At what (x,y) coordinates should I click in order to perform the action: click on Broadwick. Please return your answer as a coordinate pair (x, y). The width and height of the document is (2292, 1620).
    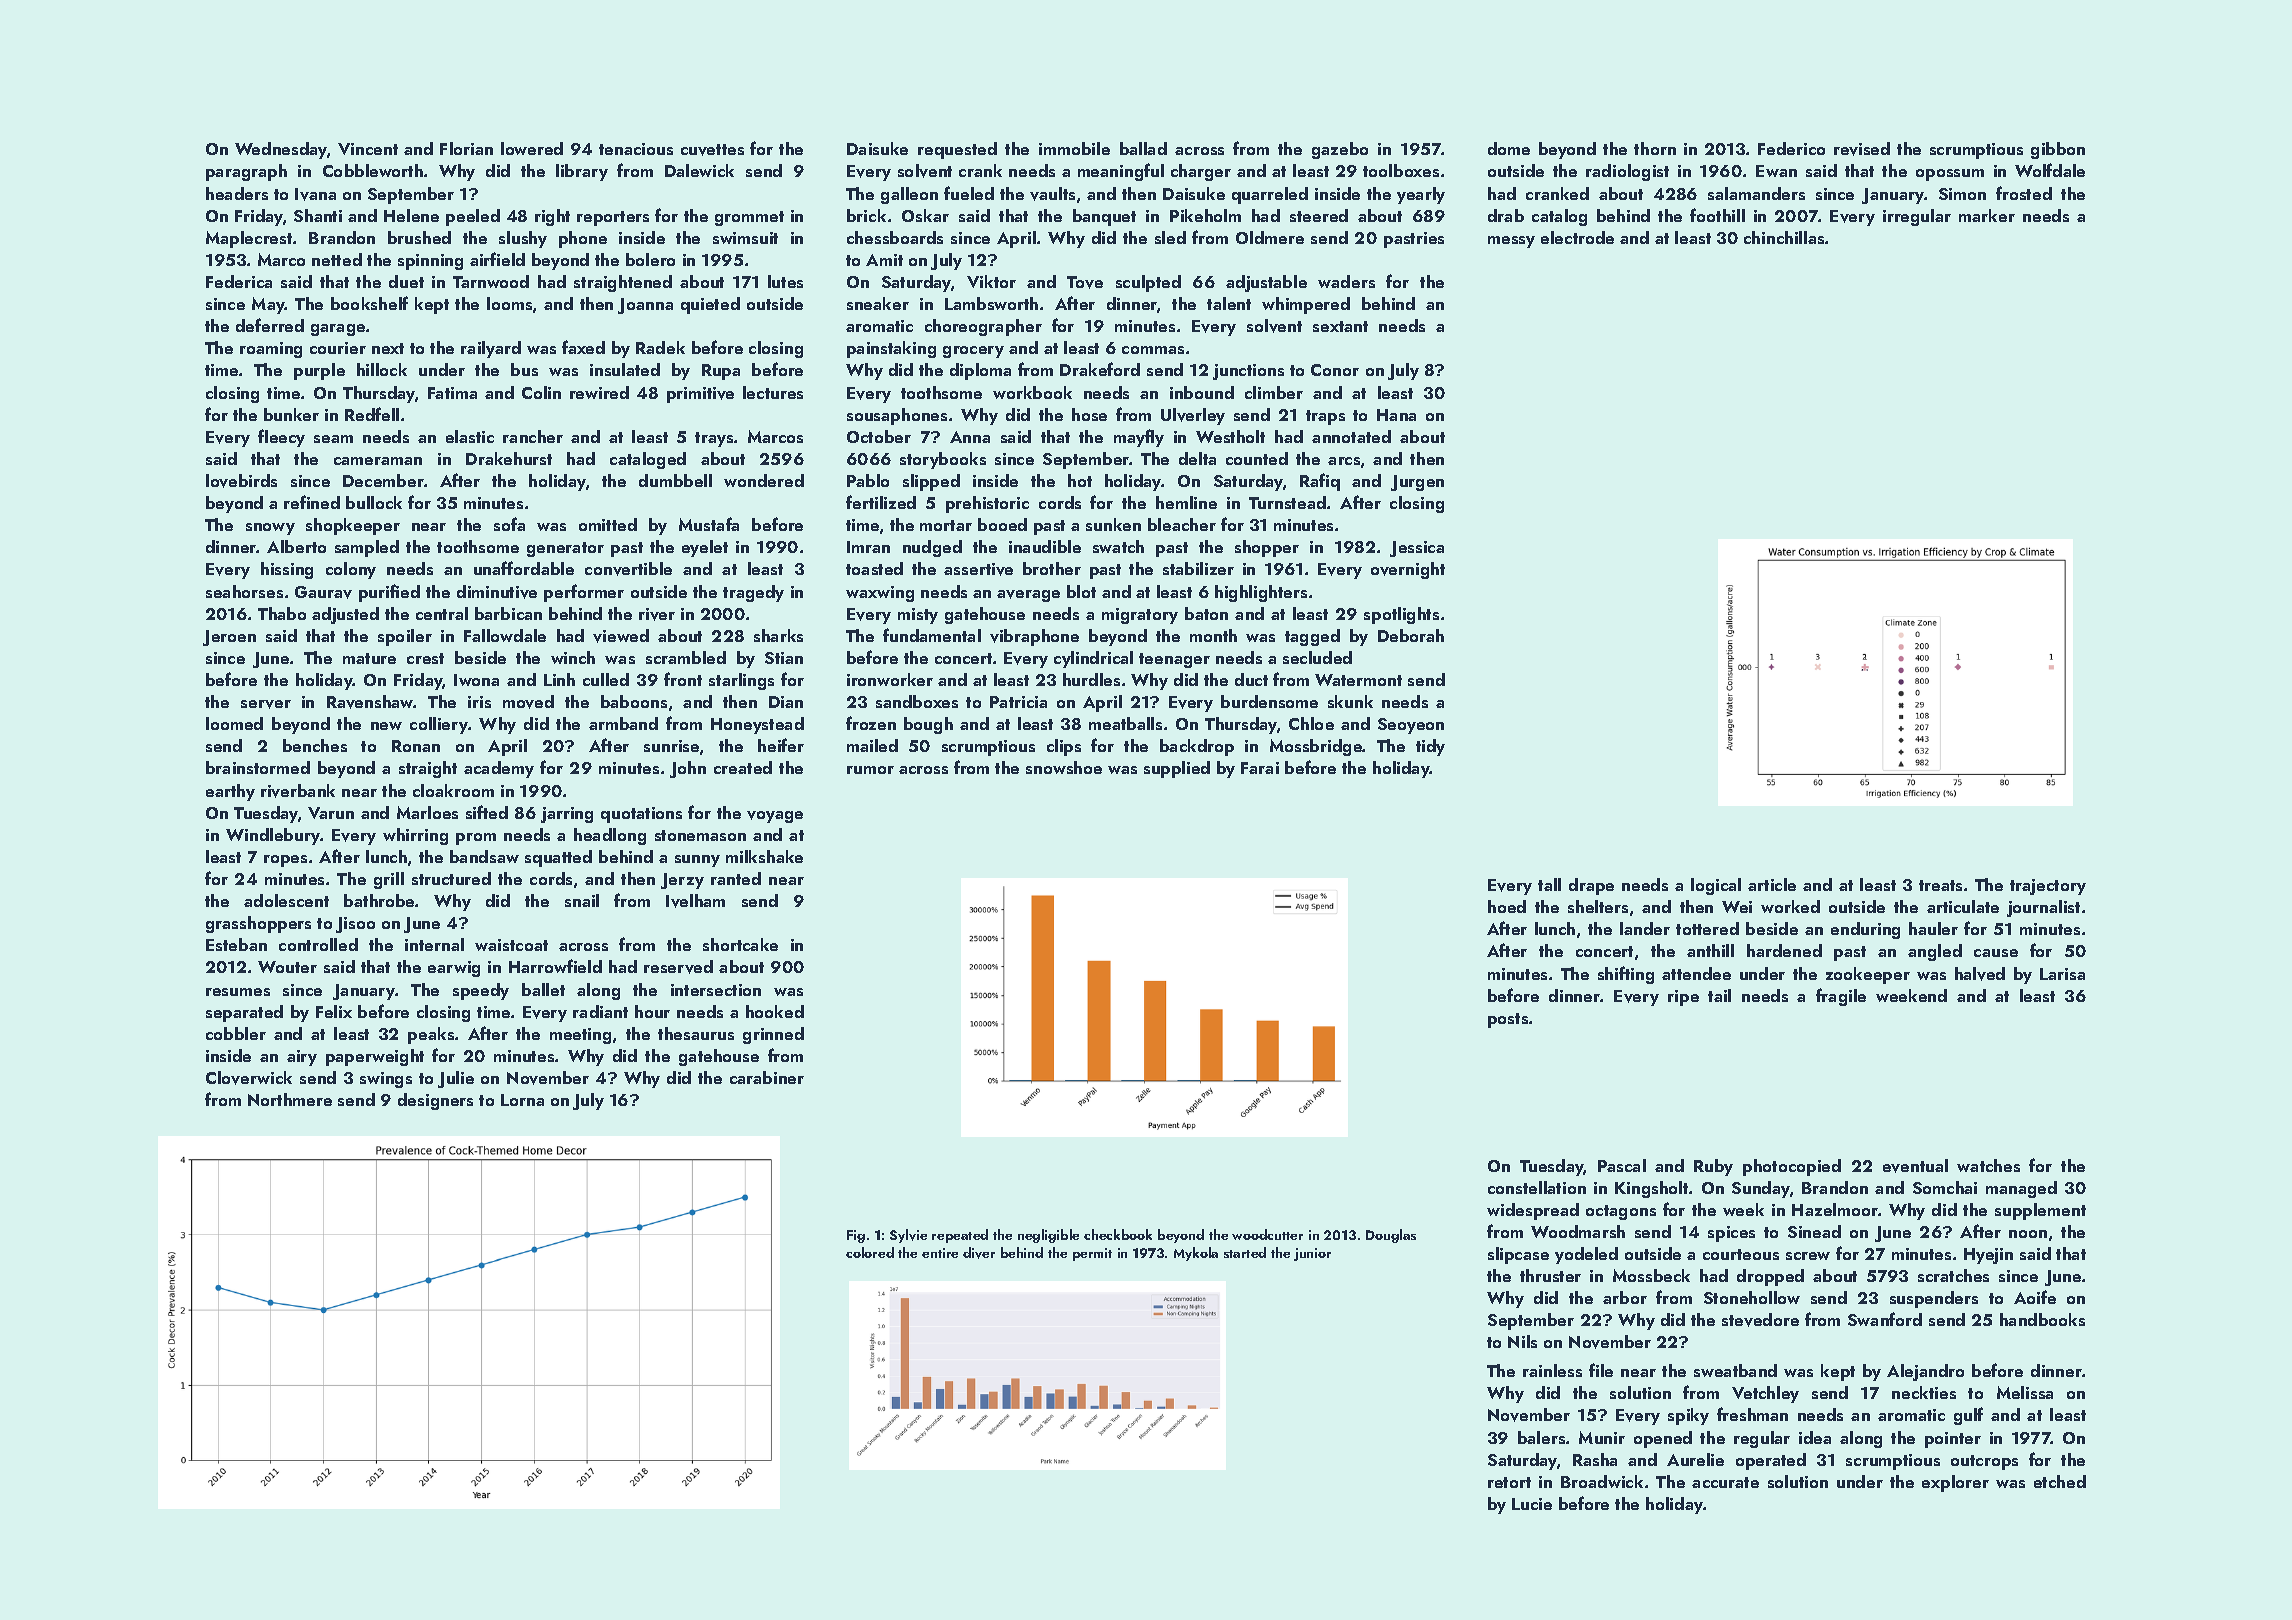
    Looking at the image, I should click on (1602, 1481).
